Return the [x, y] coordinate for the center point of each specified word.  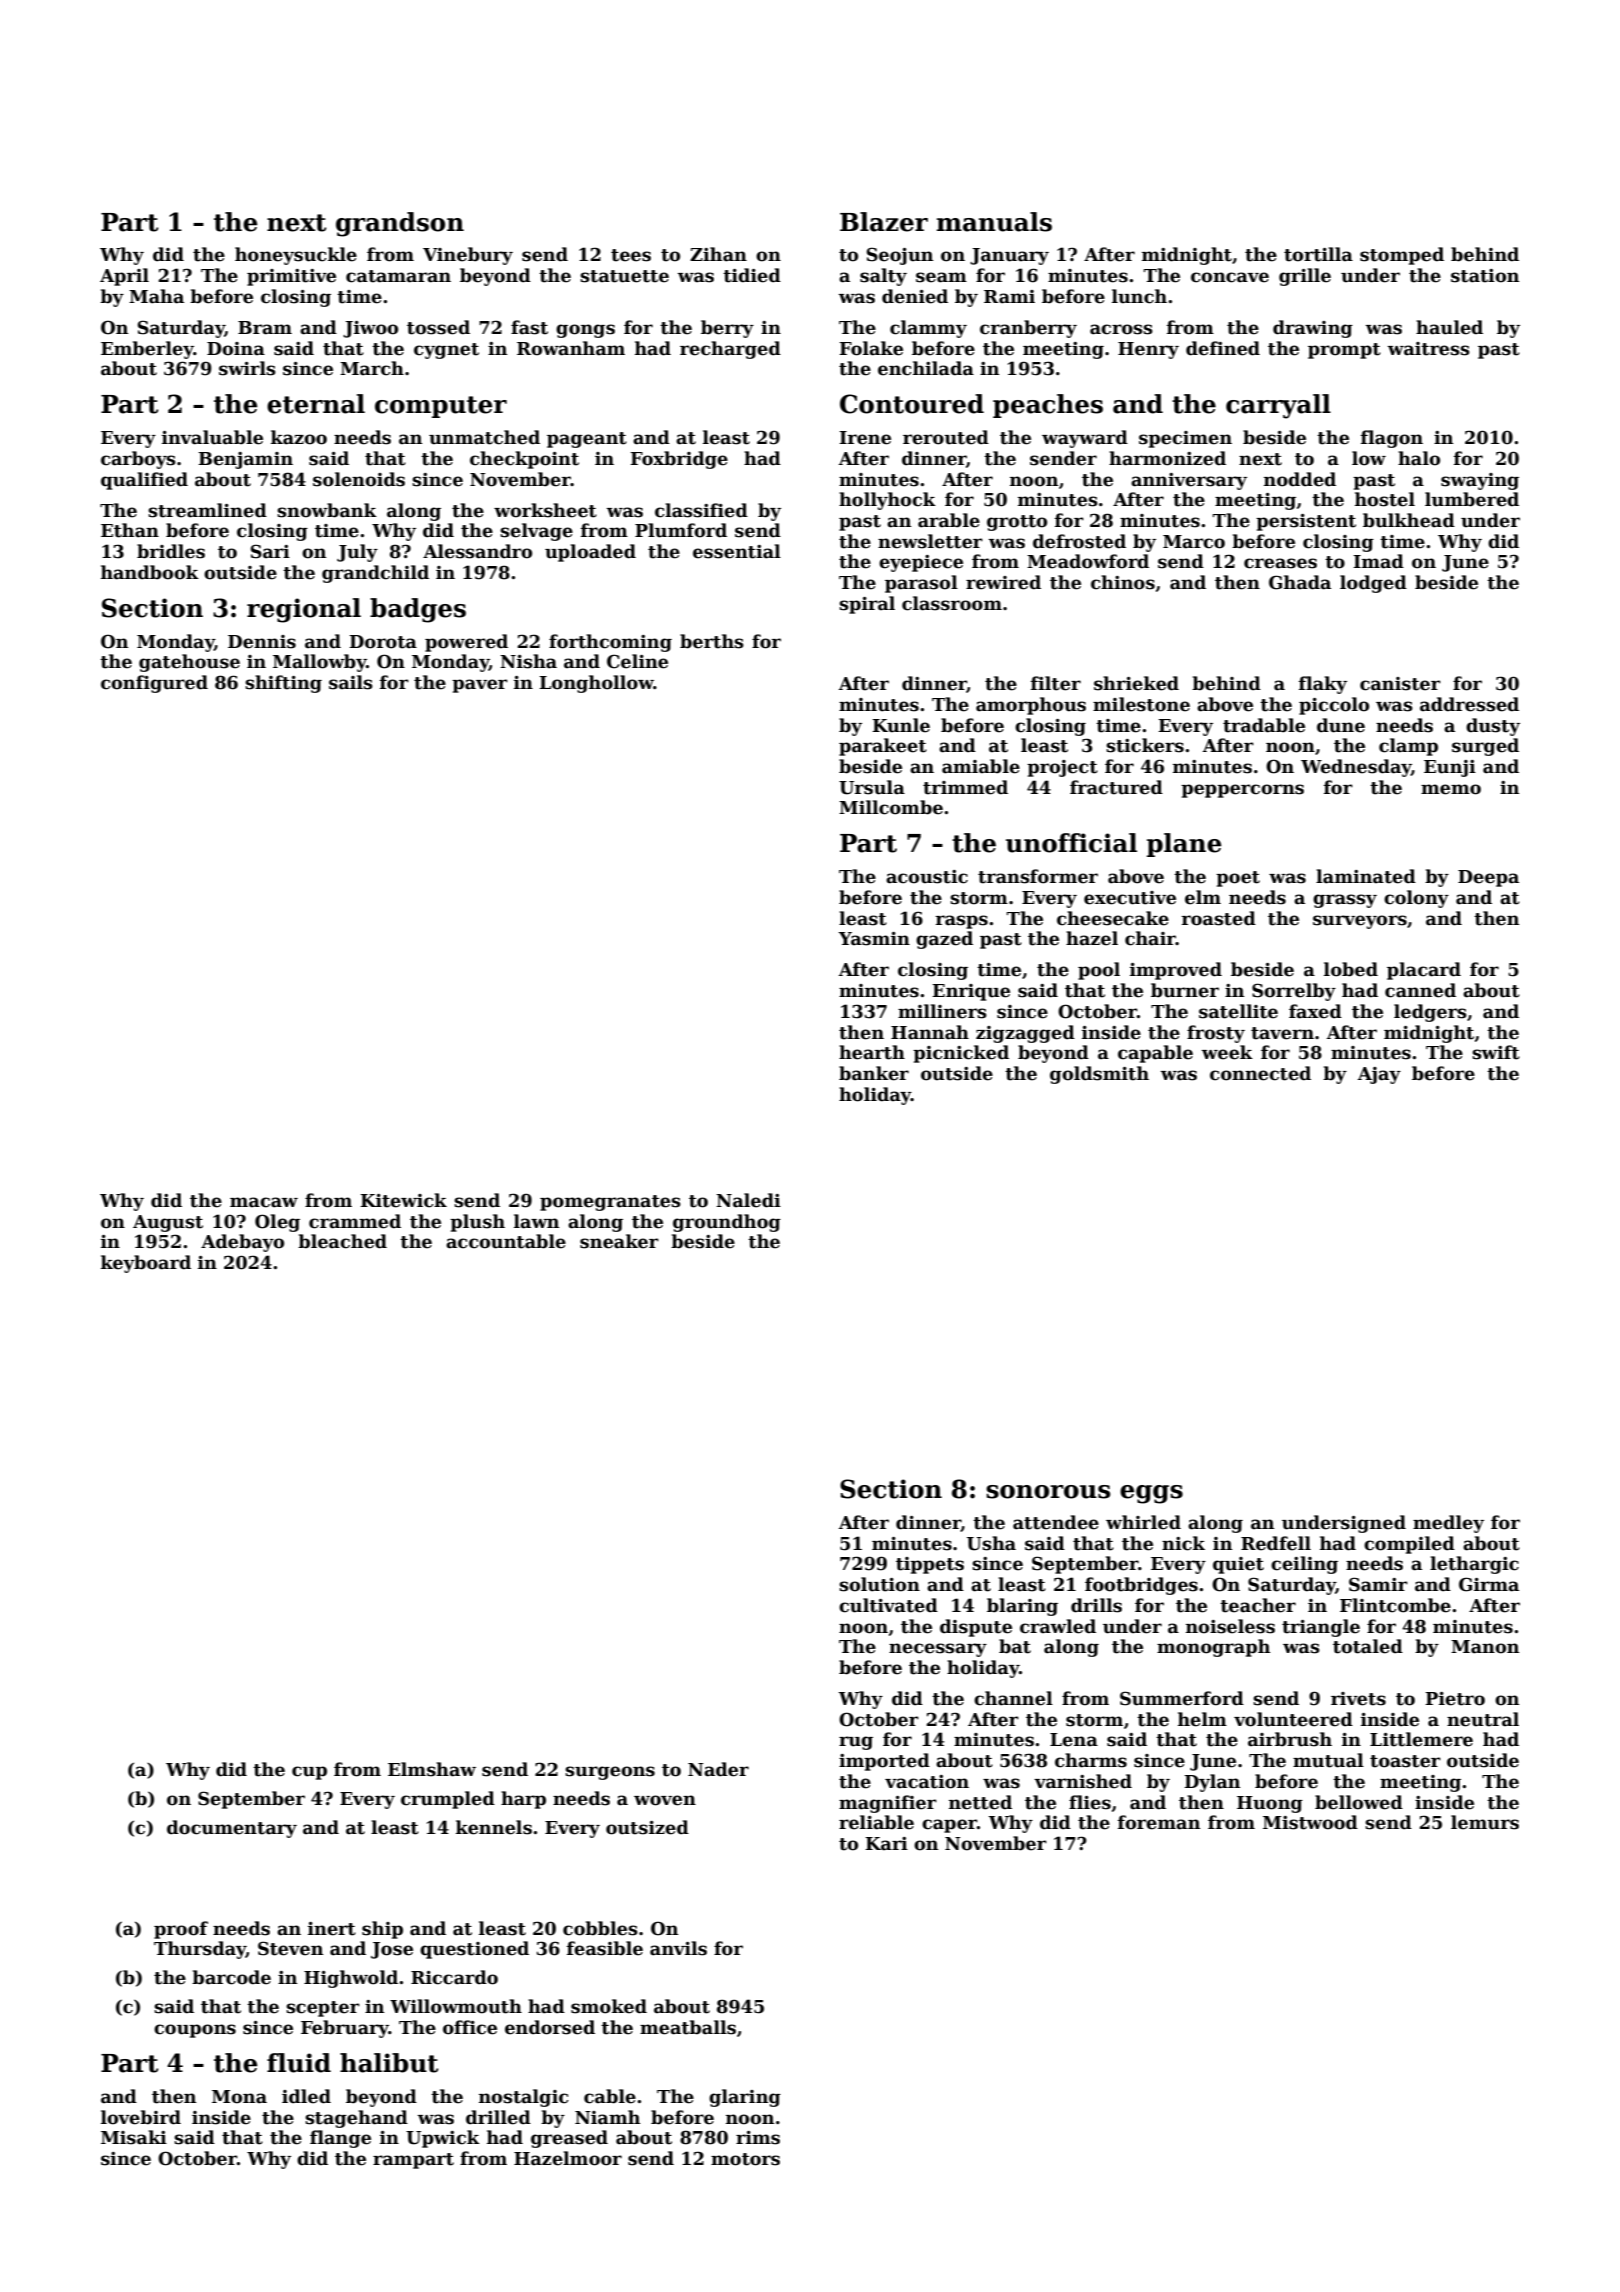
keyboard [146, 1264]
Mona [239, 2097]
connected [1260, 1073]
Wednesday [1356, 768]
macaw [264, 1202]
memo [1451, 789]
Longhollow [596, 684]
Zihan [718, 254]
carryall [1278, 406]
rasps [962, 922]
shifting [283, 684]
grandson [400, 224]
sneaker [619, 1241]
